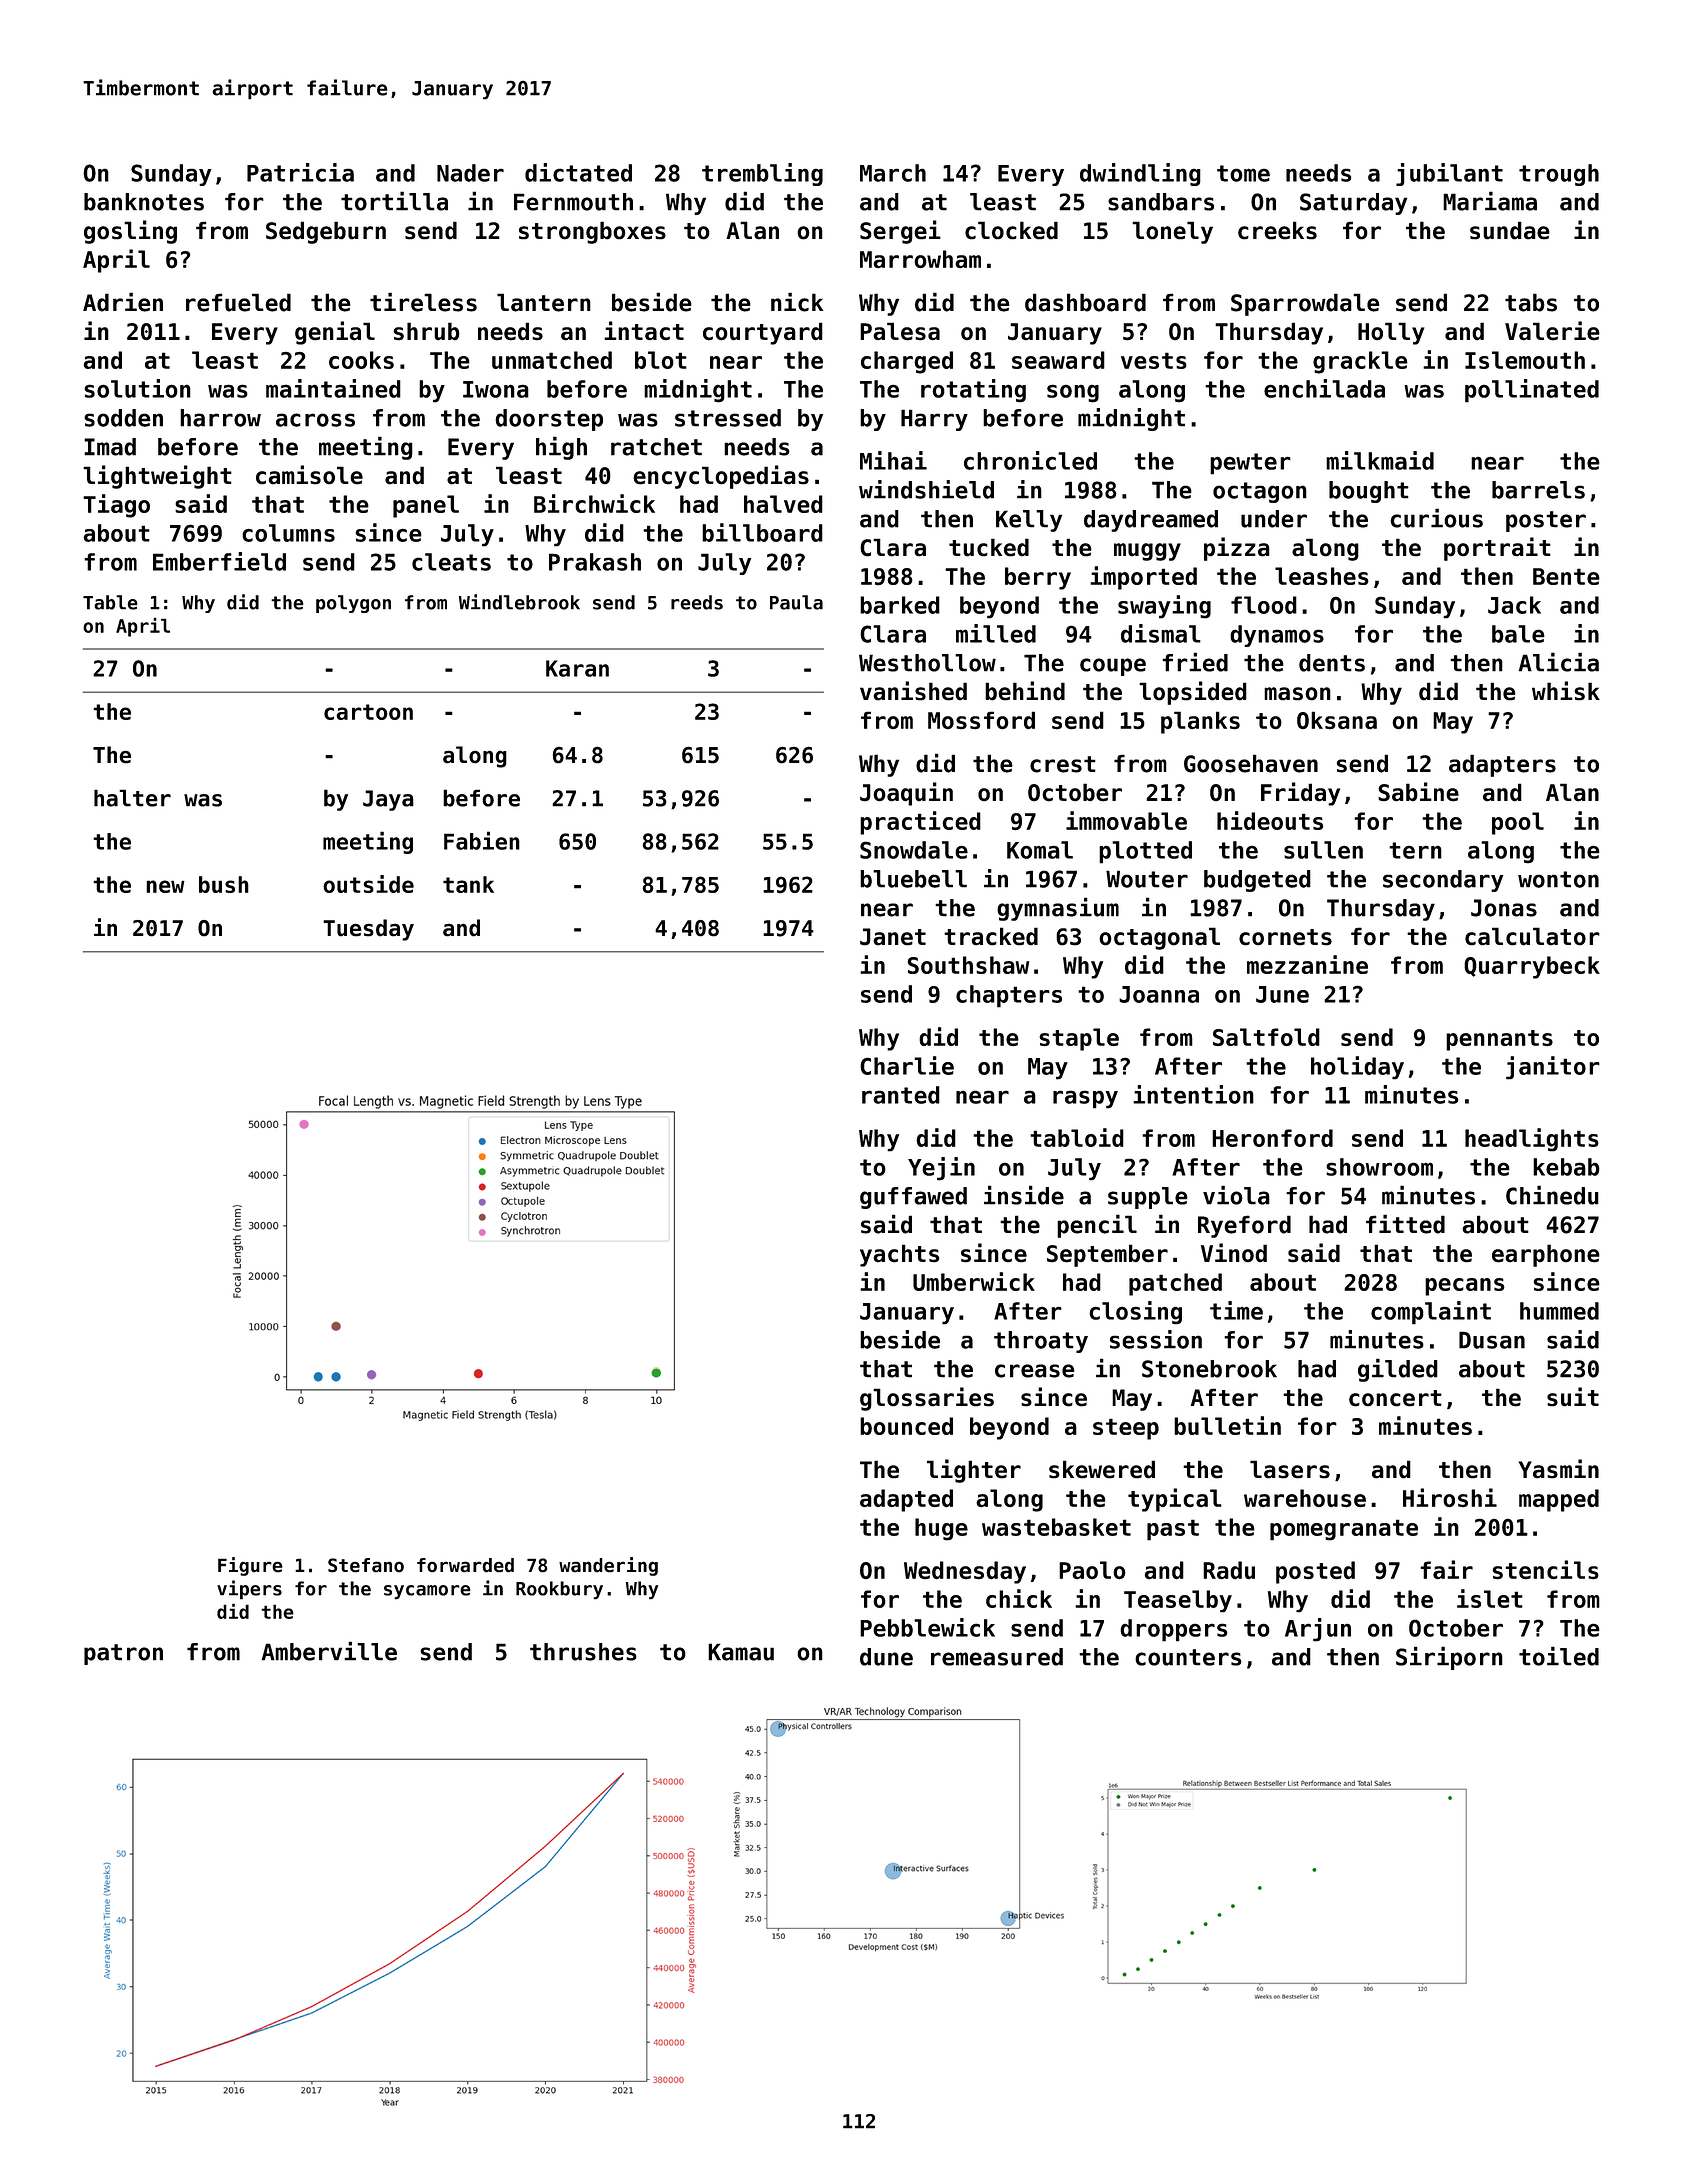 Image resolution: width=1683 pixels, height=2178 pixels. Describe the element at coordinates (656, 447) in the page. I see `ratchet` at that location.
